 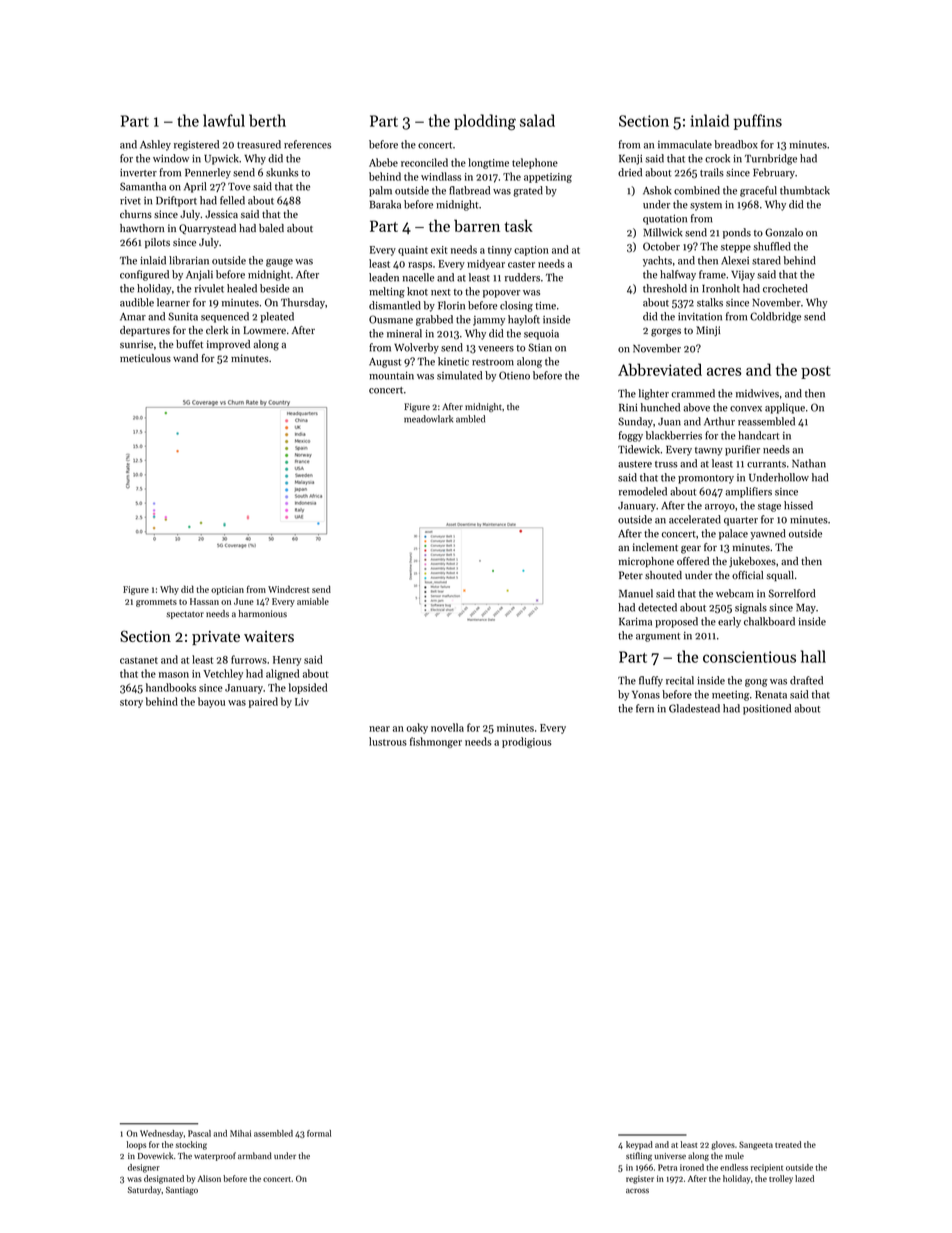 I want to click on plodding, so click(x=485, y=122).
